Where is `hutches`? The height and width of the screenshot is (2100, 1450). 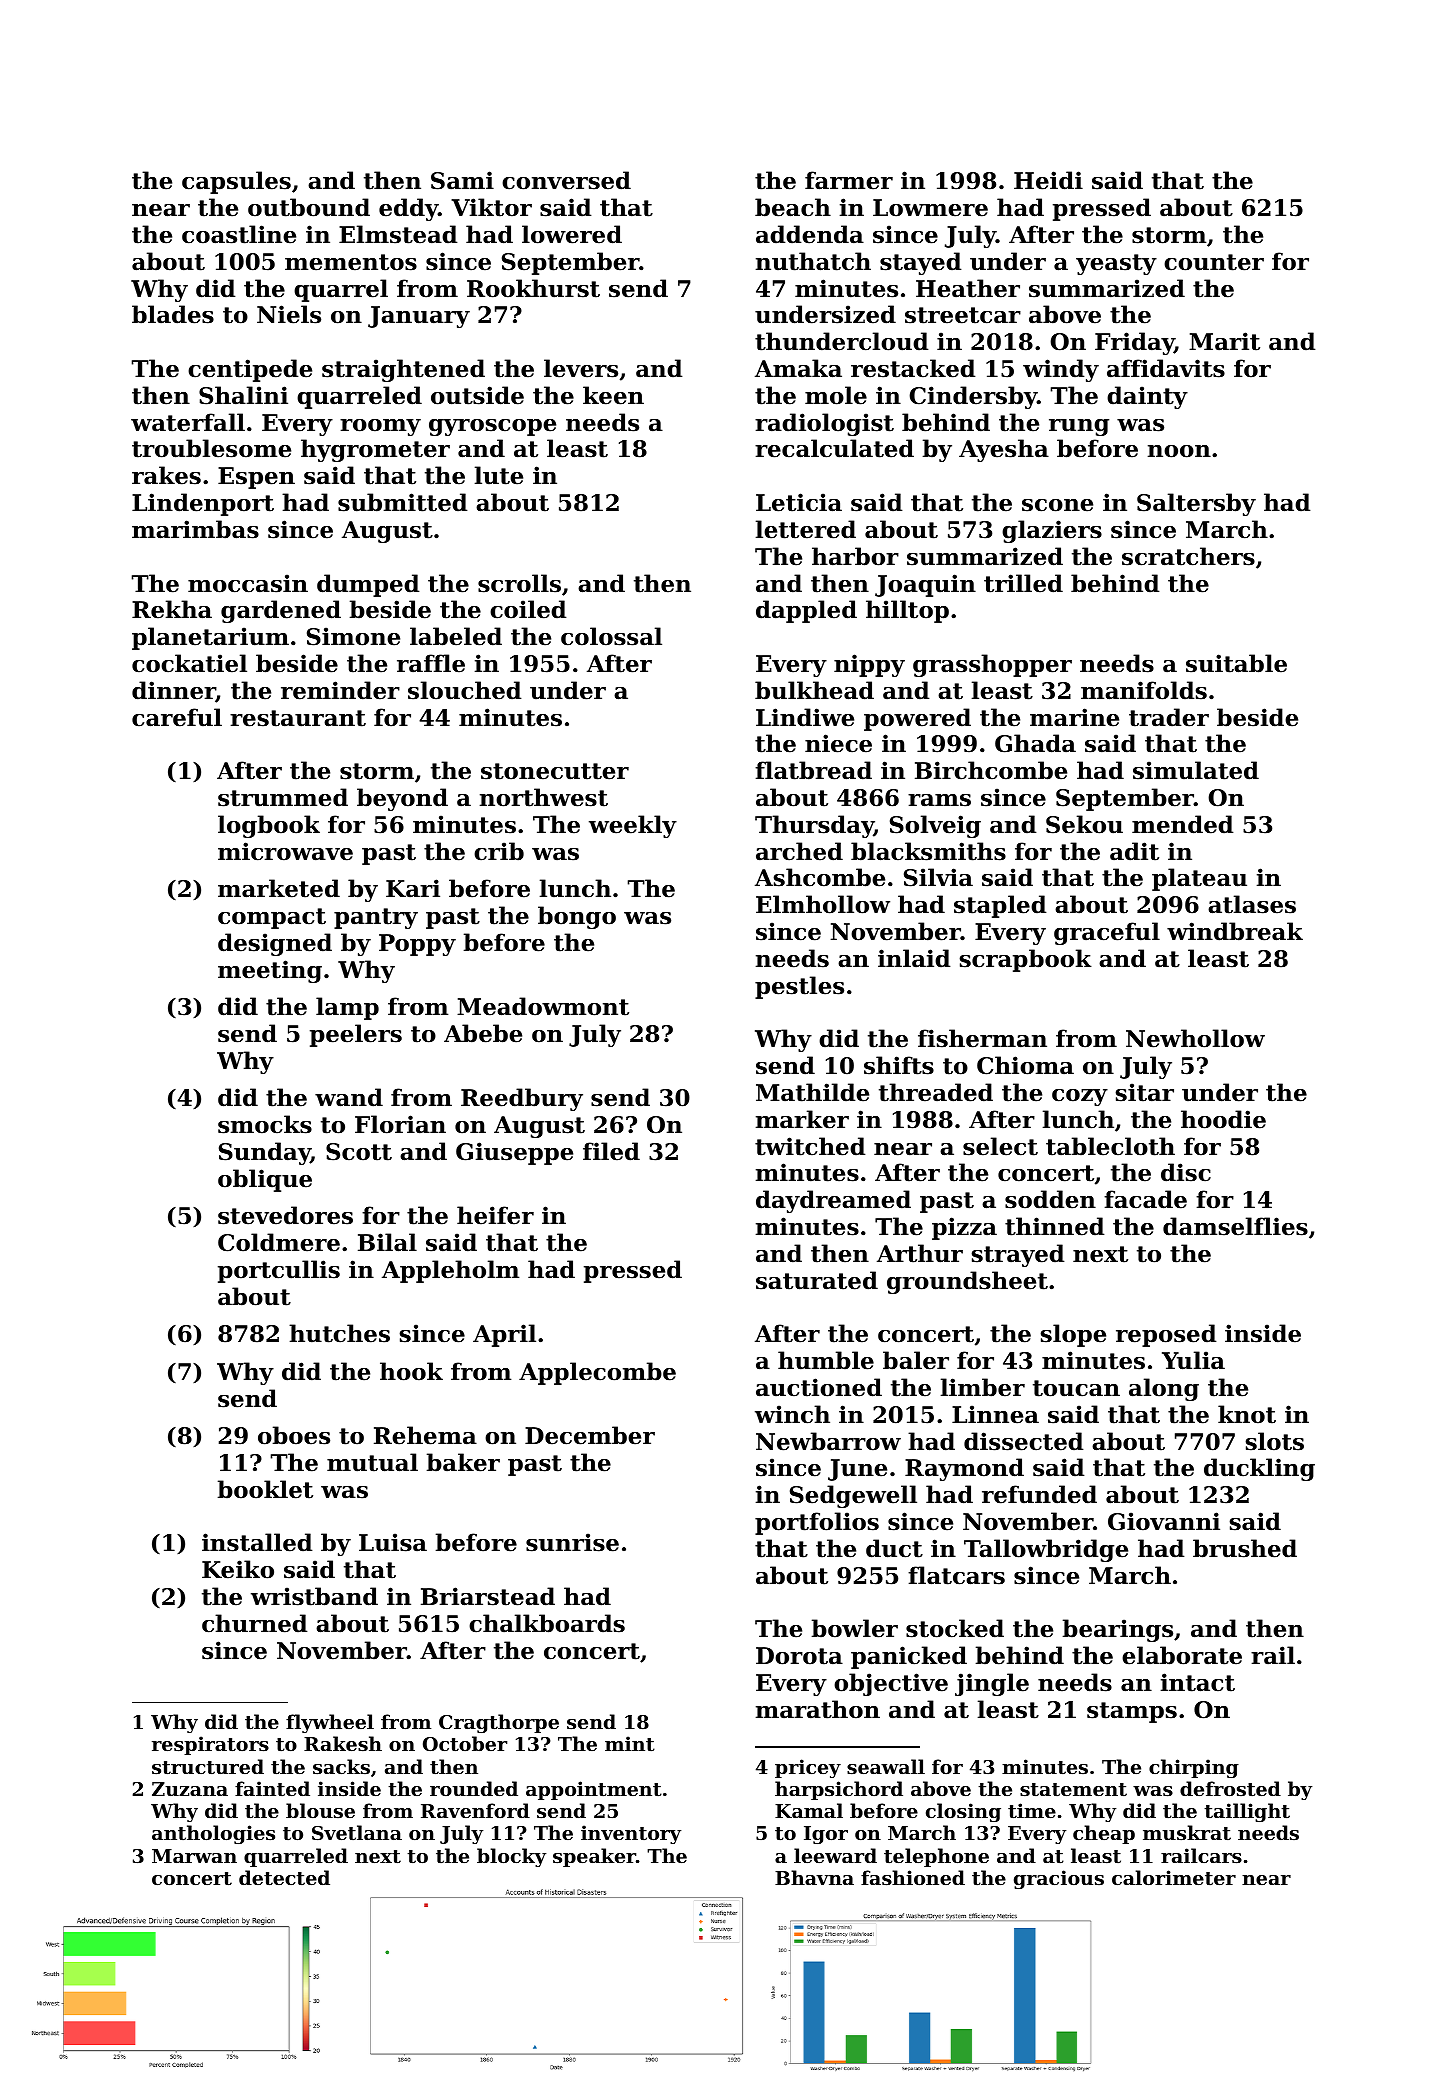 hutches is located at coordinates (339, 1333).
